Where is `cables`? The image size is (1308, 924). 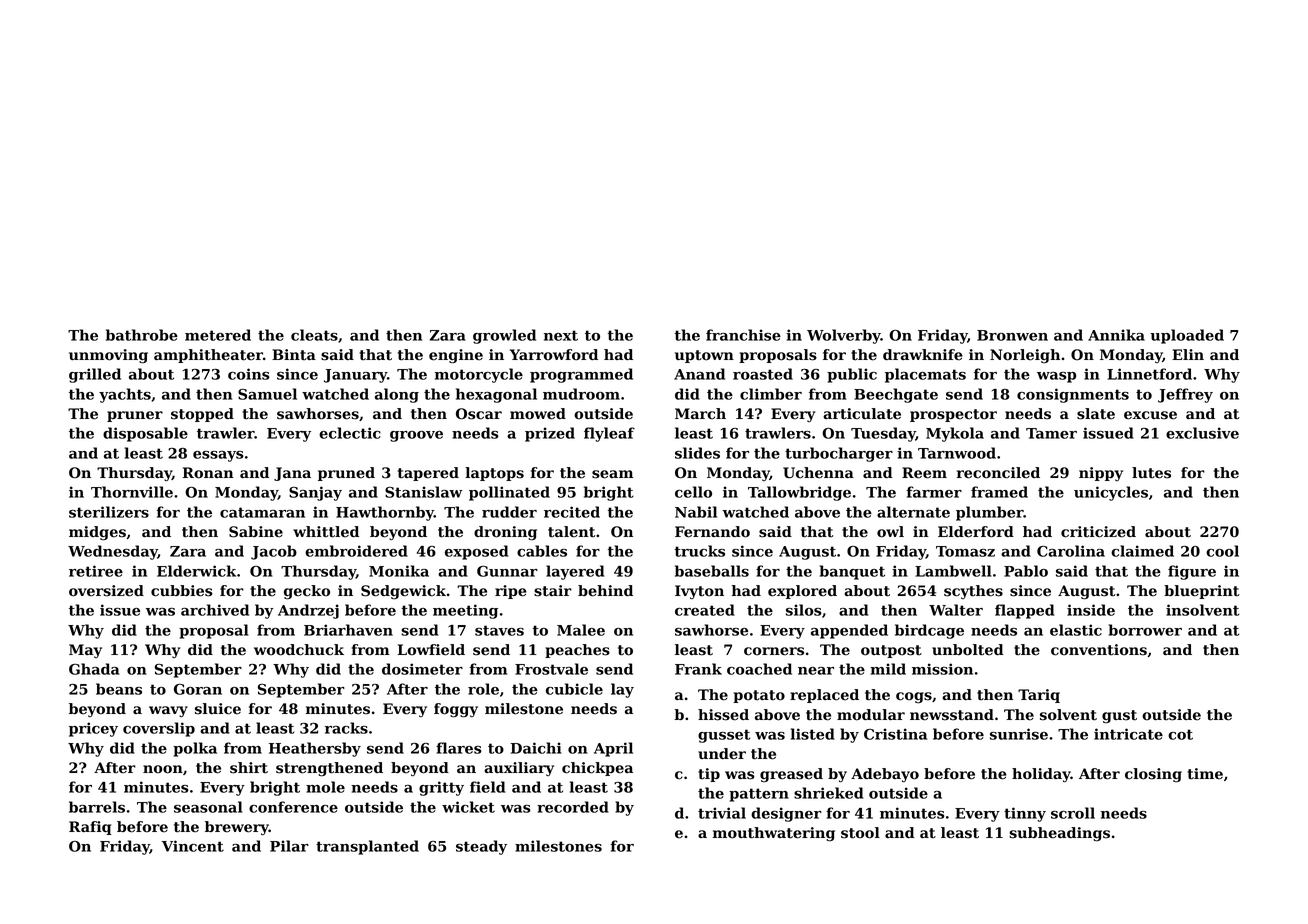
cables is located at coordinates (542, 551).
